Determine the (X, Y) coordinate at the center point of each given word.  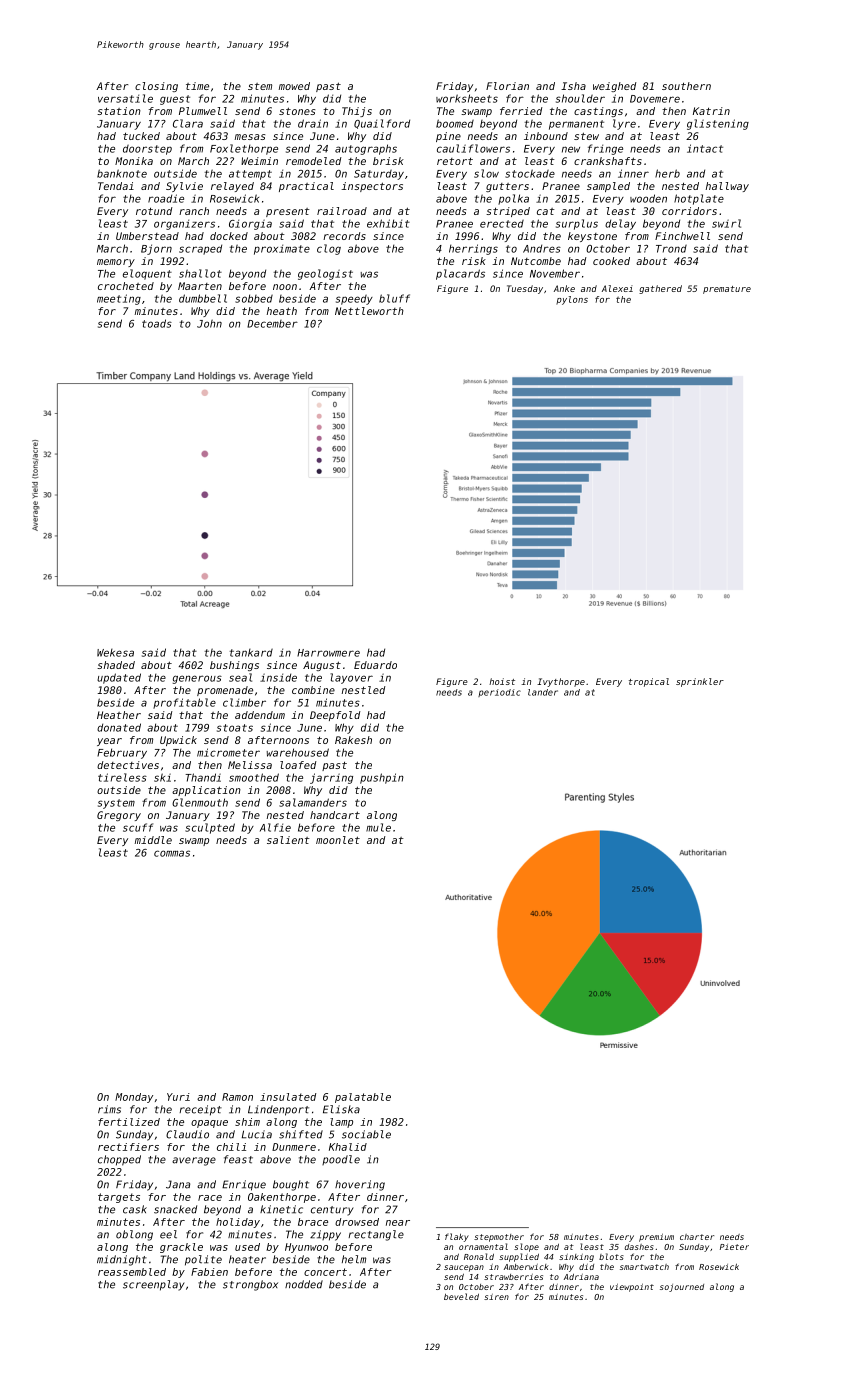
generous (197, 679)
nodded (304, 1284)
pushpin (382, 778)
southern (686, 86)
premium (656, 1238)
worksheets (467, 98)
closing (156, 87)
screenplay (154, 1285)
